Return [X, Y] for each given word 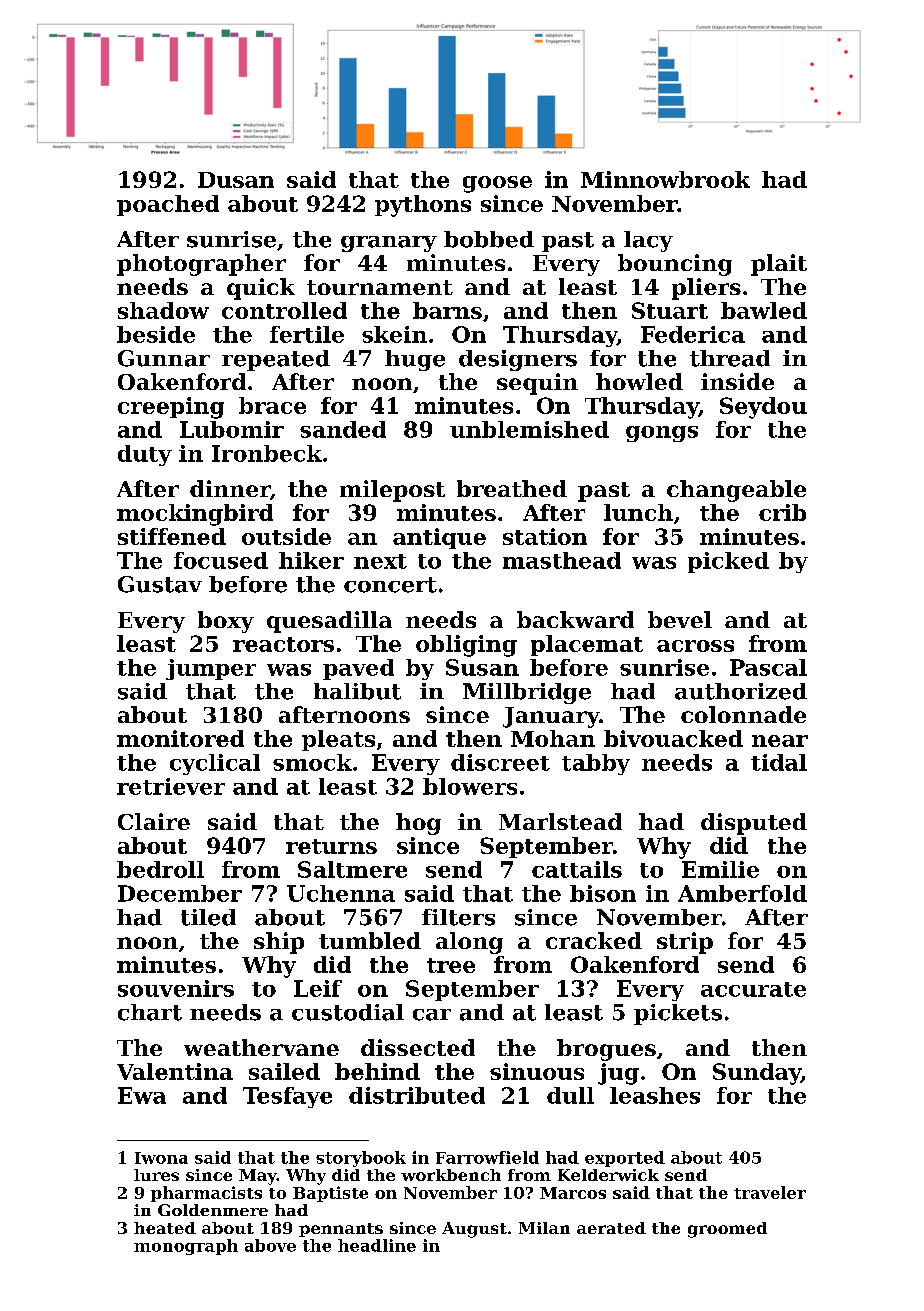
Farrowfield [487, 1157]
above [270, 1245]
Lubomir [232, 429]
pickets [678, 1014]
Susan [482, 667]
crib [782, 512]
